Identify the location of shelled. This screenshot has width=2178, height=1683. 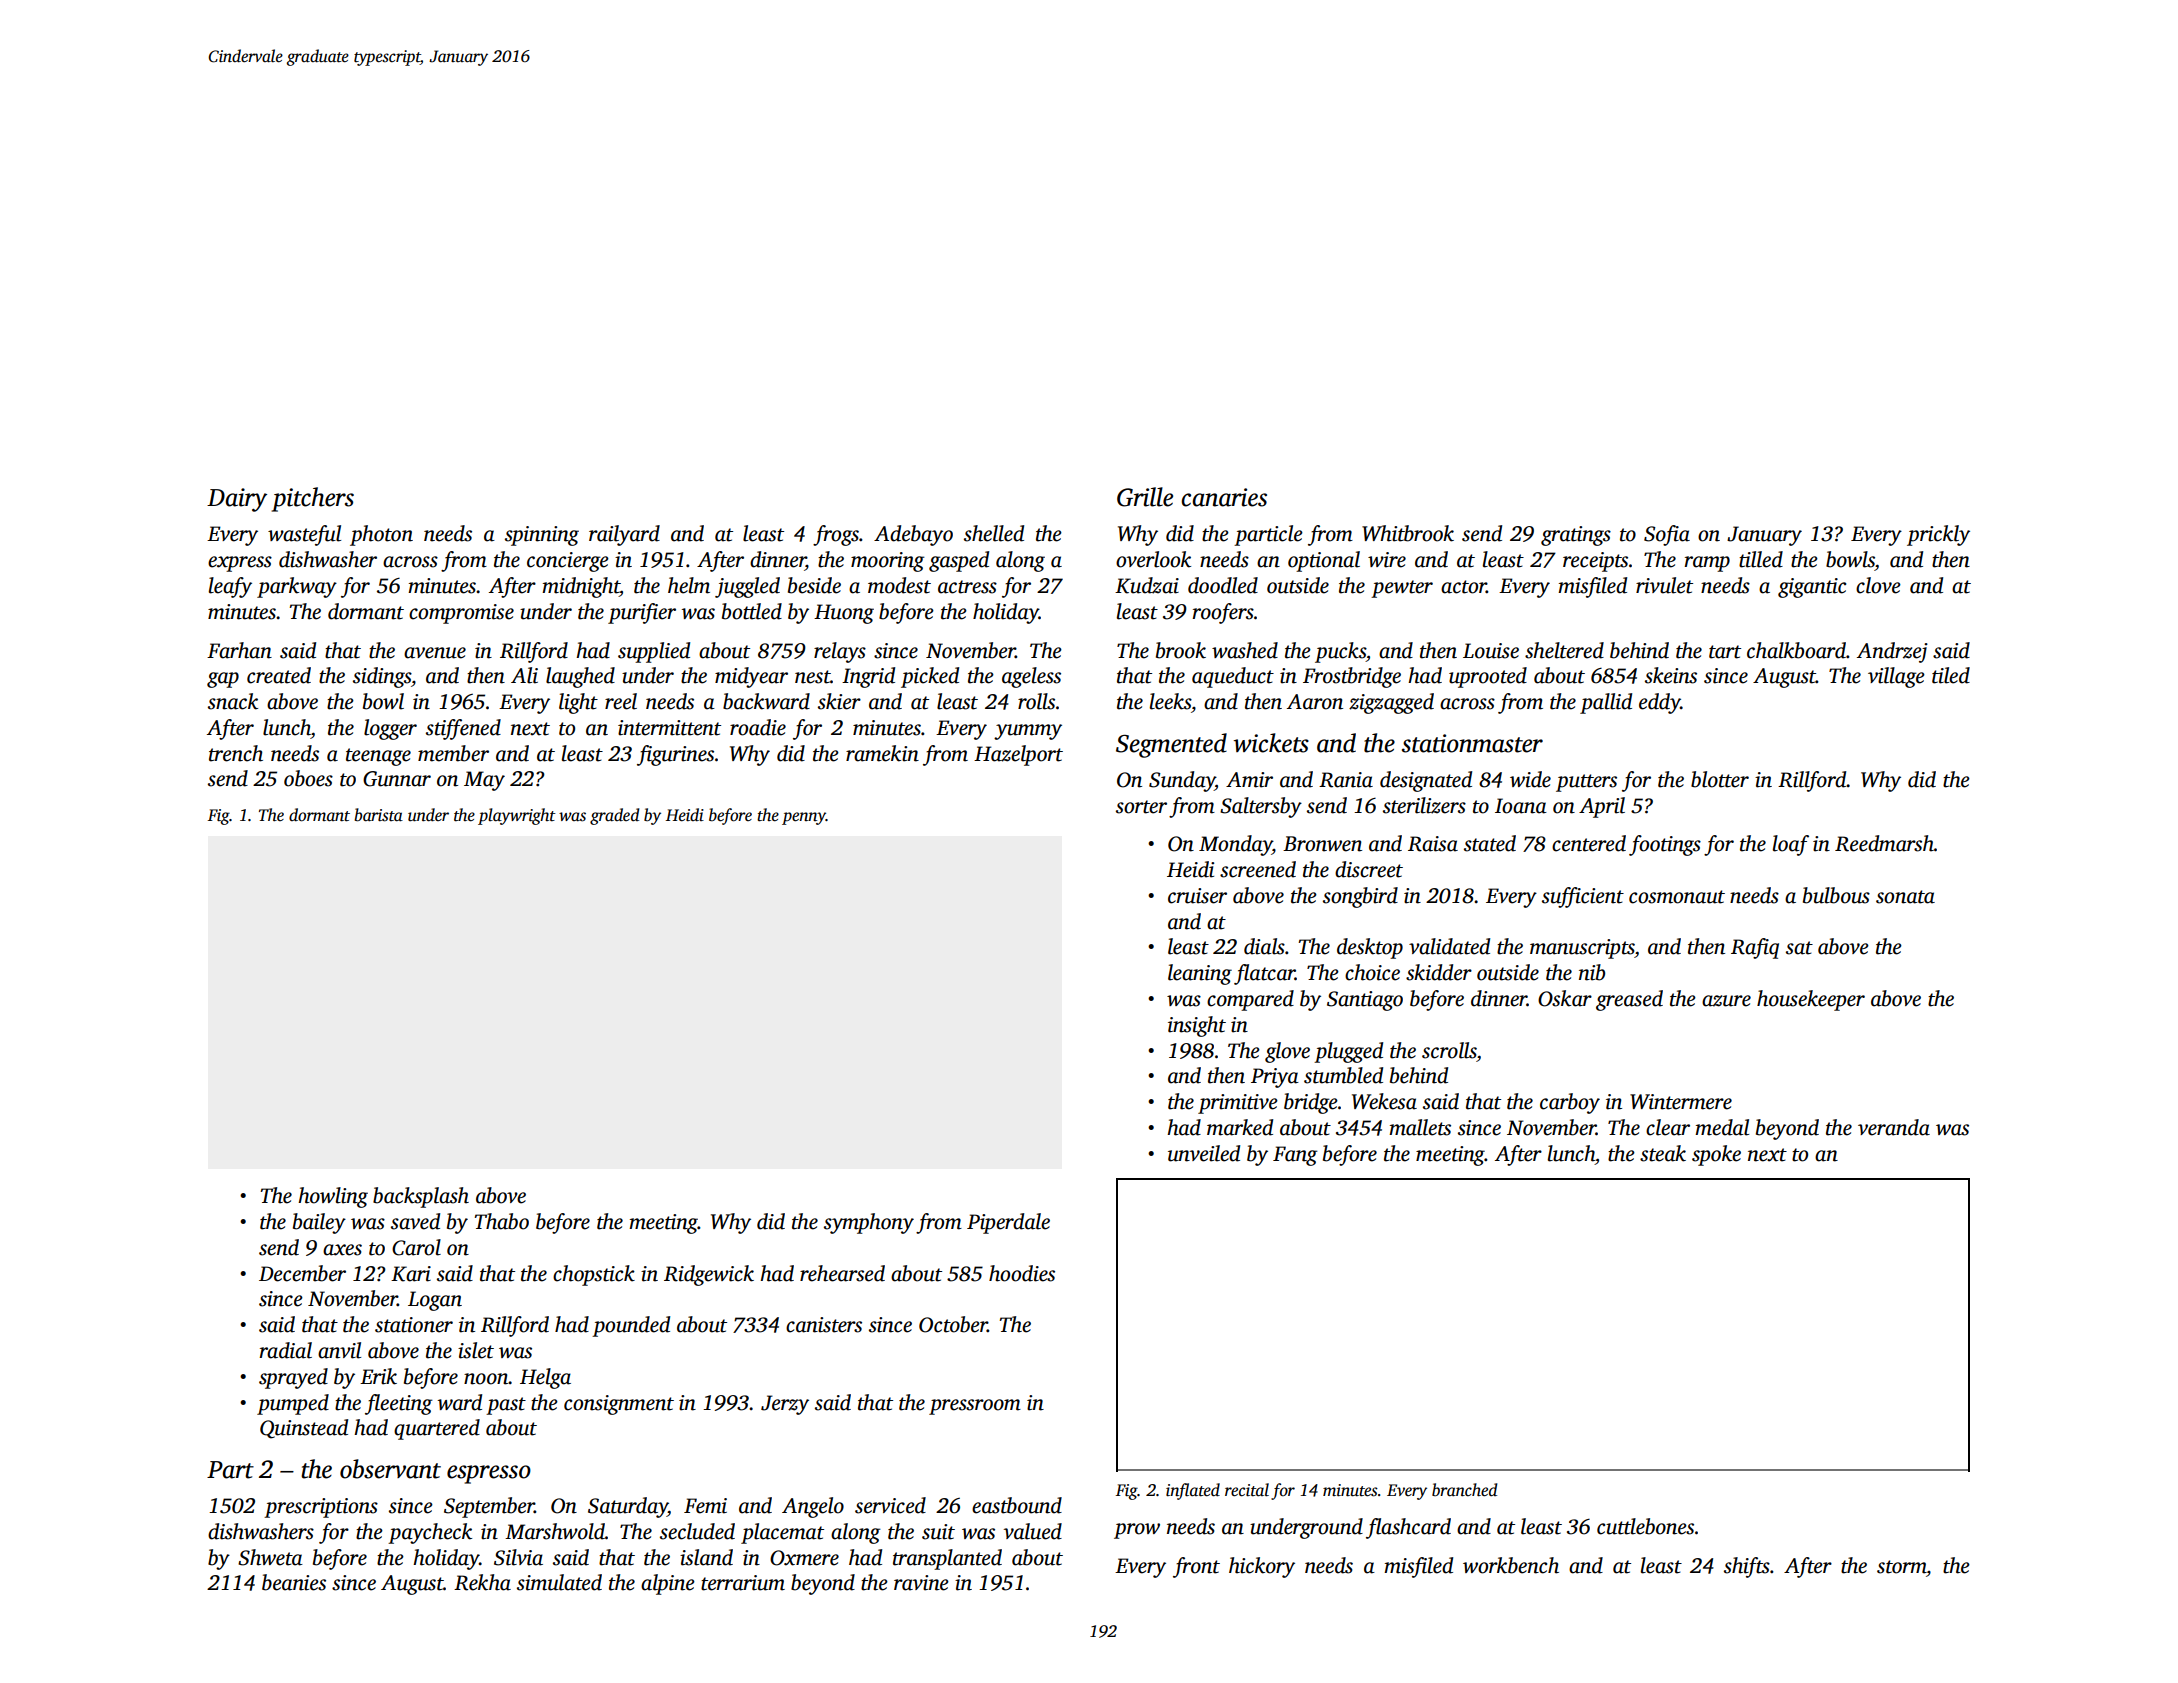
(994, 533).
